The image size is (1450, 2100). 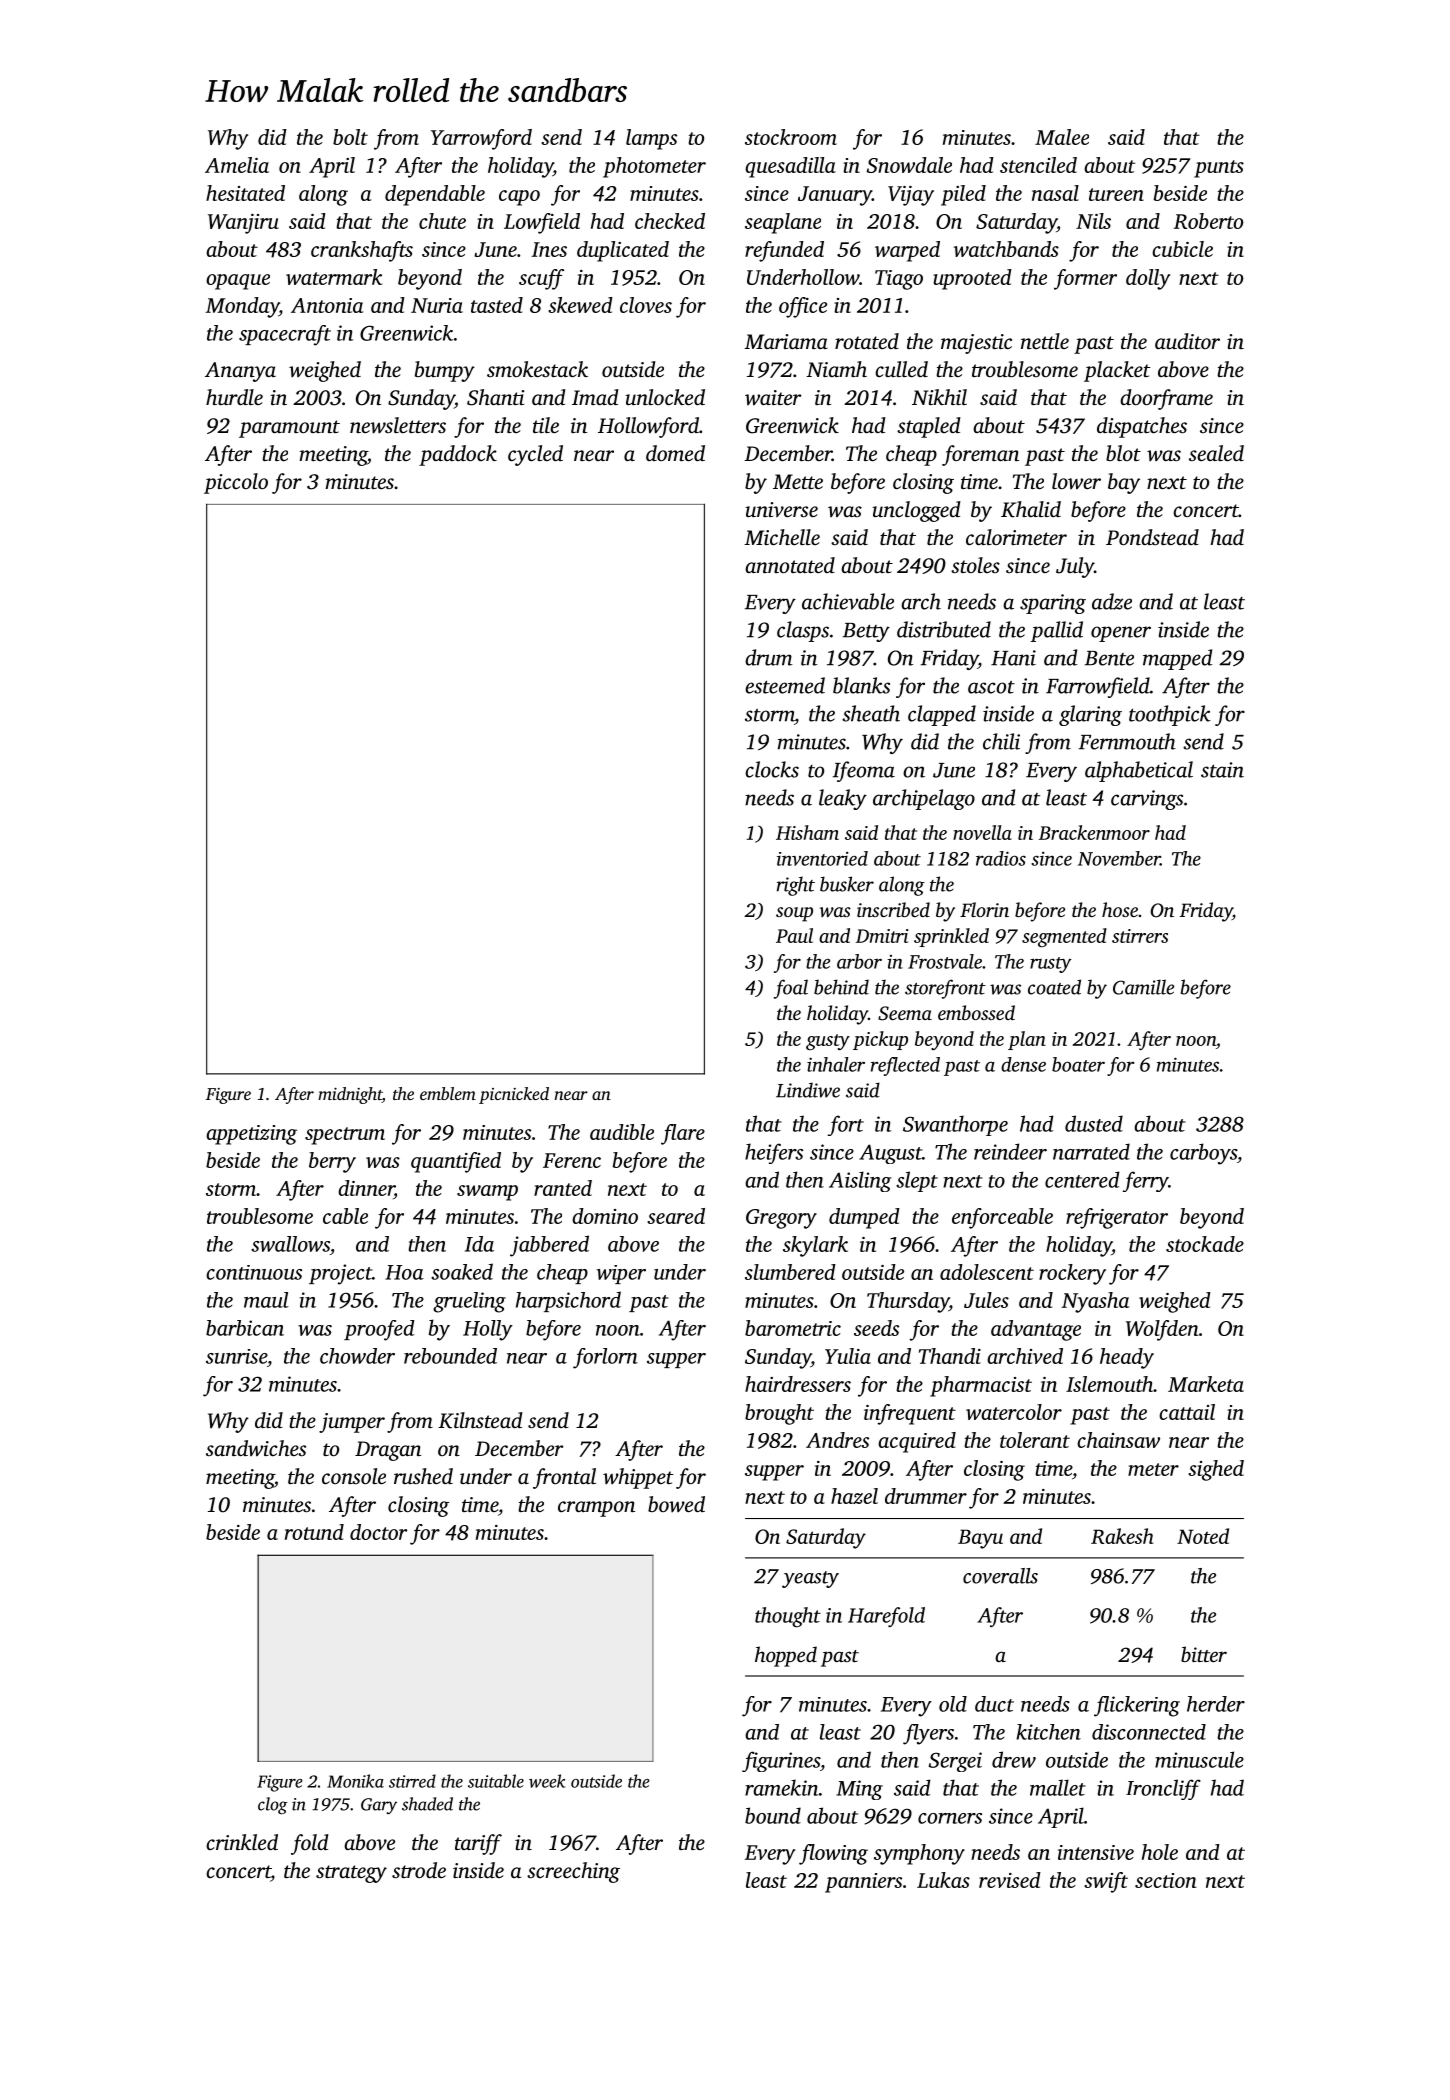 What do you see at coordinates (807, 832) in the page?
I see `Hisham` at bounding box center [807, 832].
